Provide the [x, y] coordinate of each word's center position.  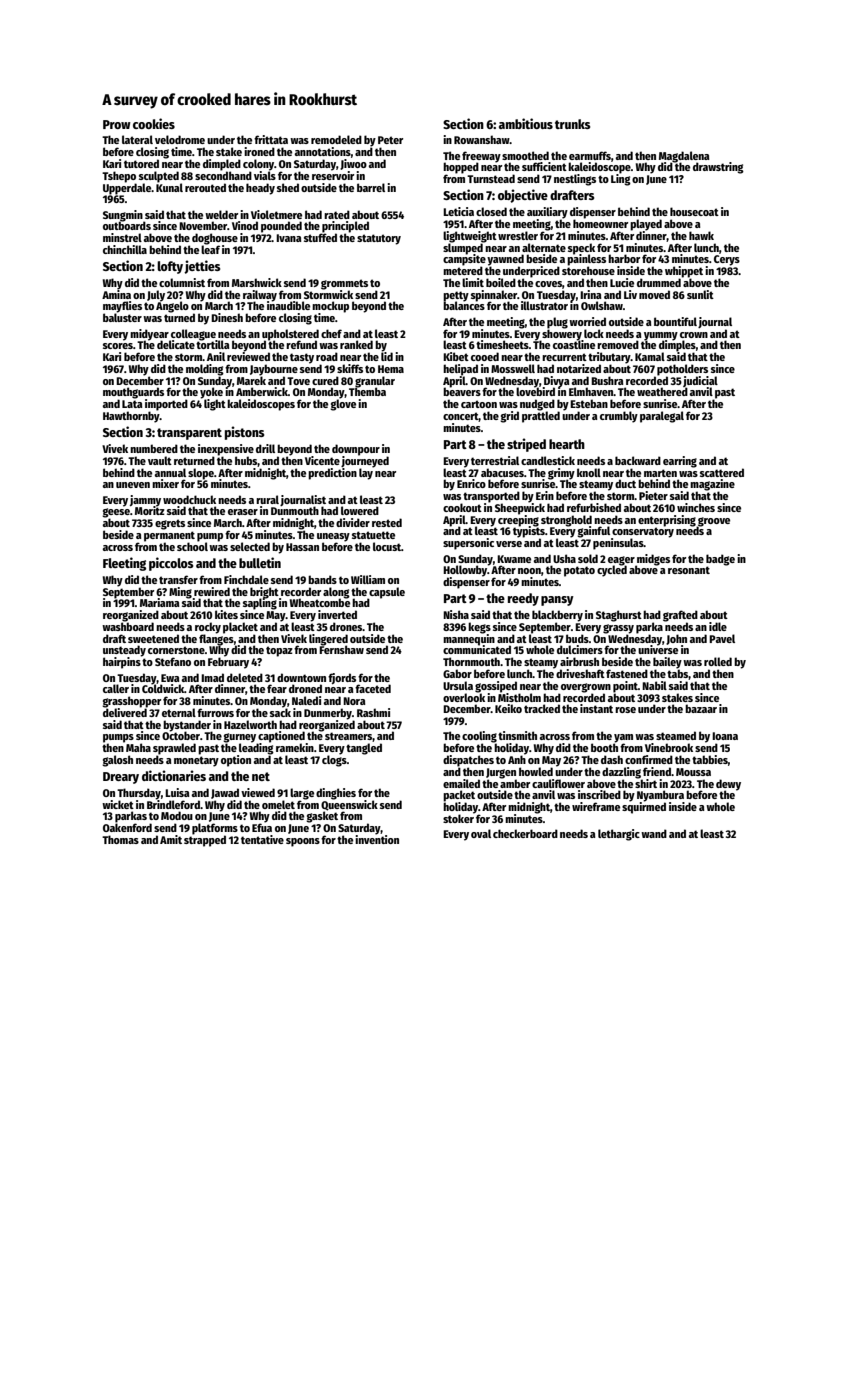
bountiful [675, 321]
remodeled [336, 139]
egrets [170, 524]
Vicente [322, 460]
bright [264, 592]
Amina [116, 294]
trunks [572, 124]
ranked [356, 344]
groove [713, 522]
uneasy [333, 537]
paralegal [662, 417]
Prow [117, 124]
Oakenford [127, 827]
